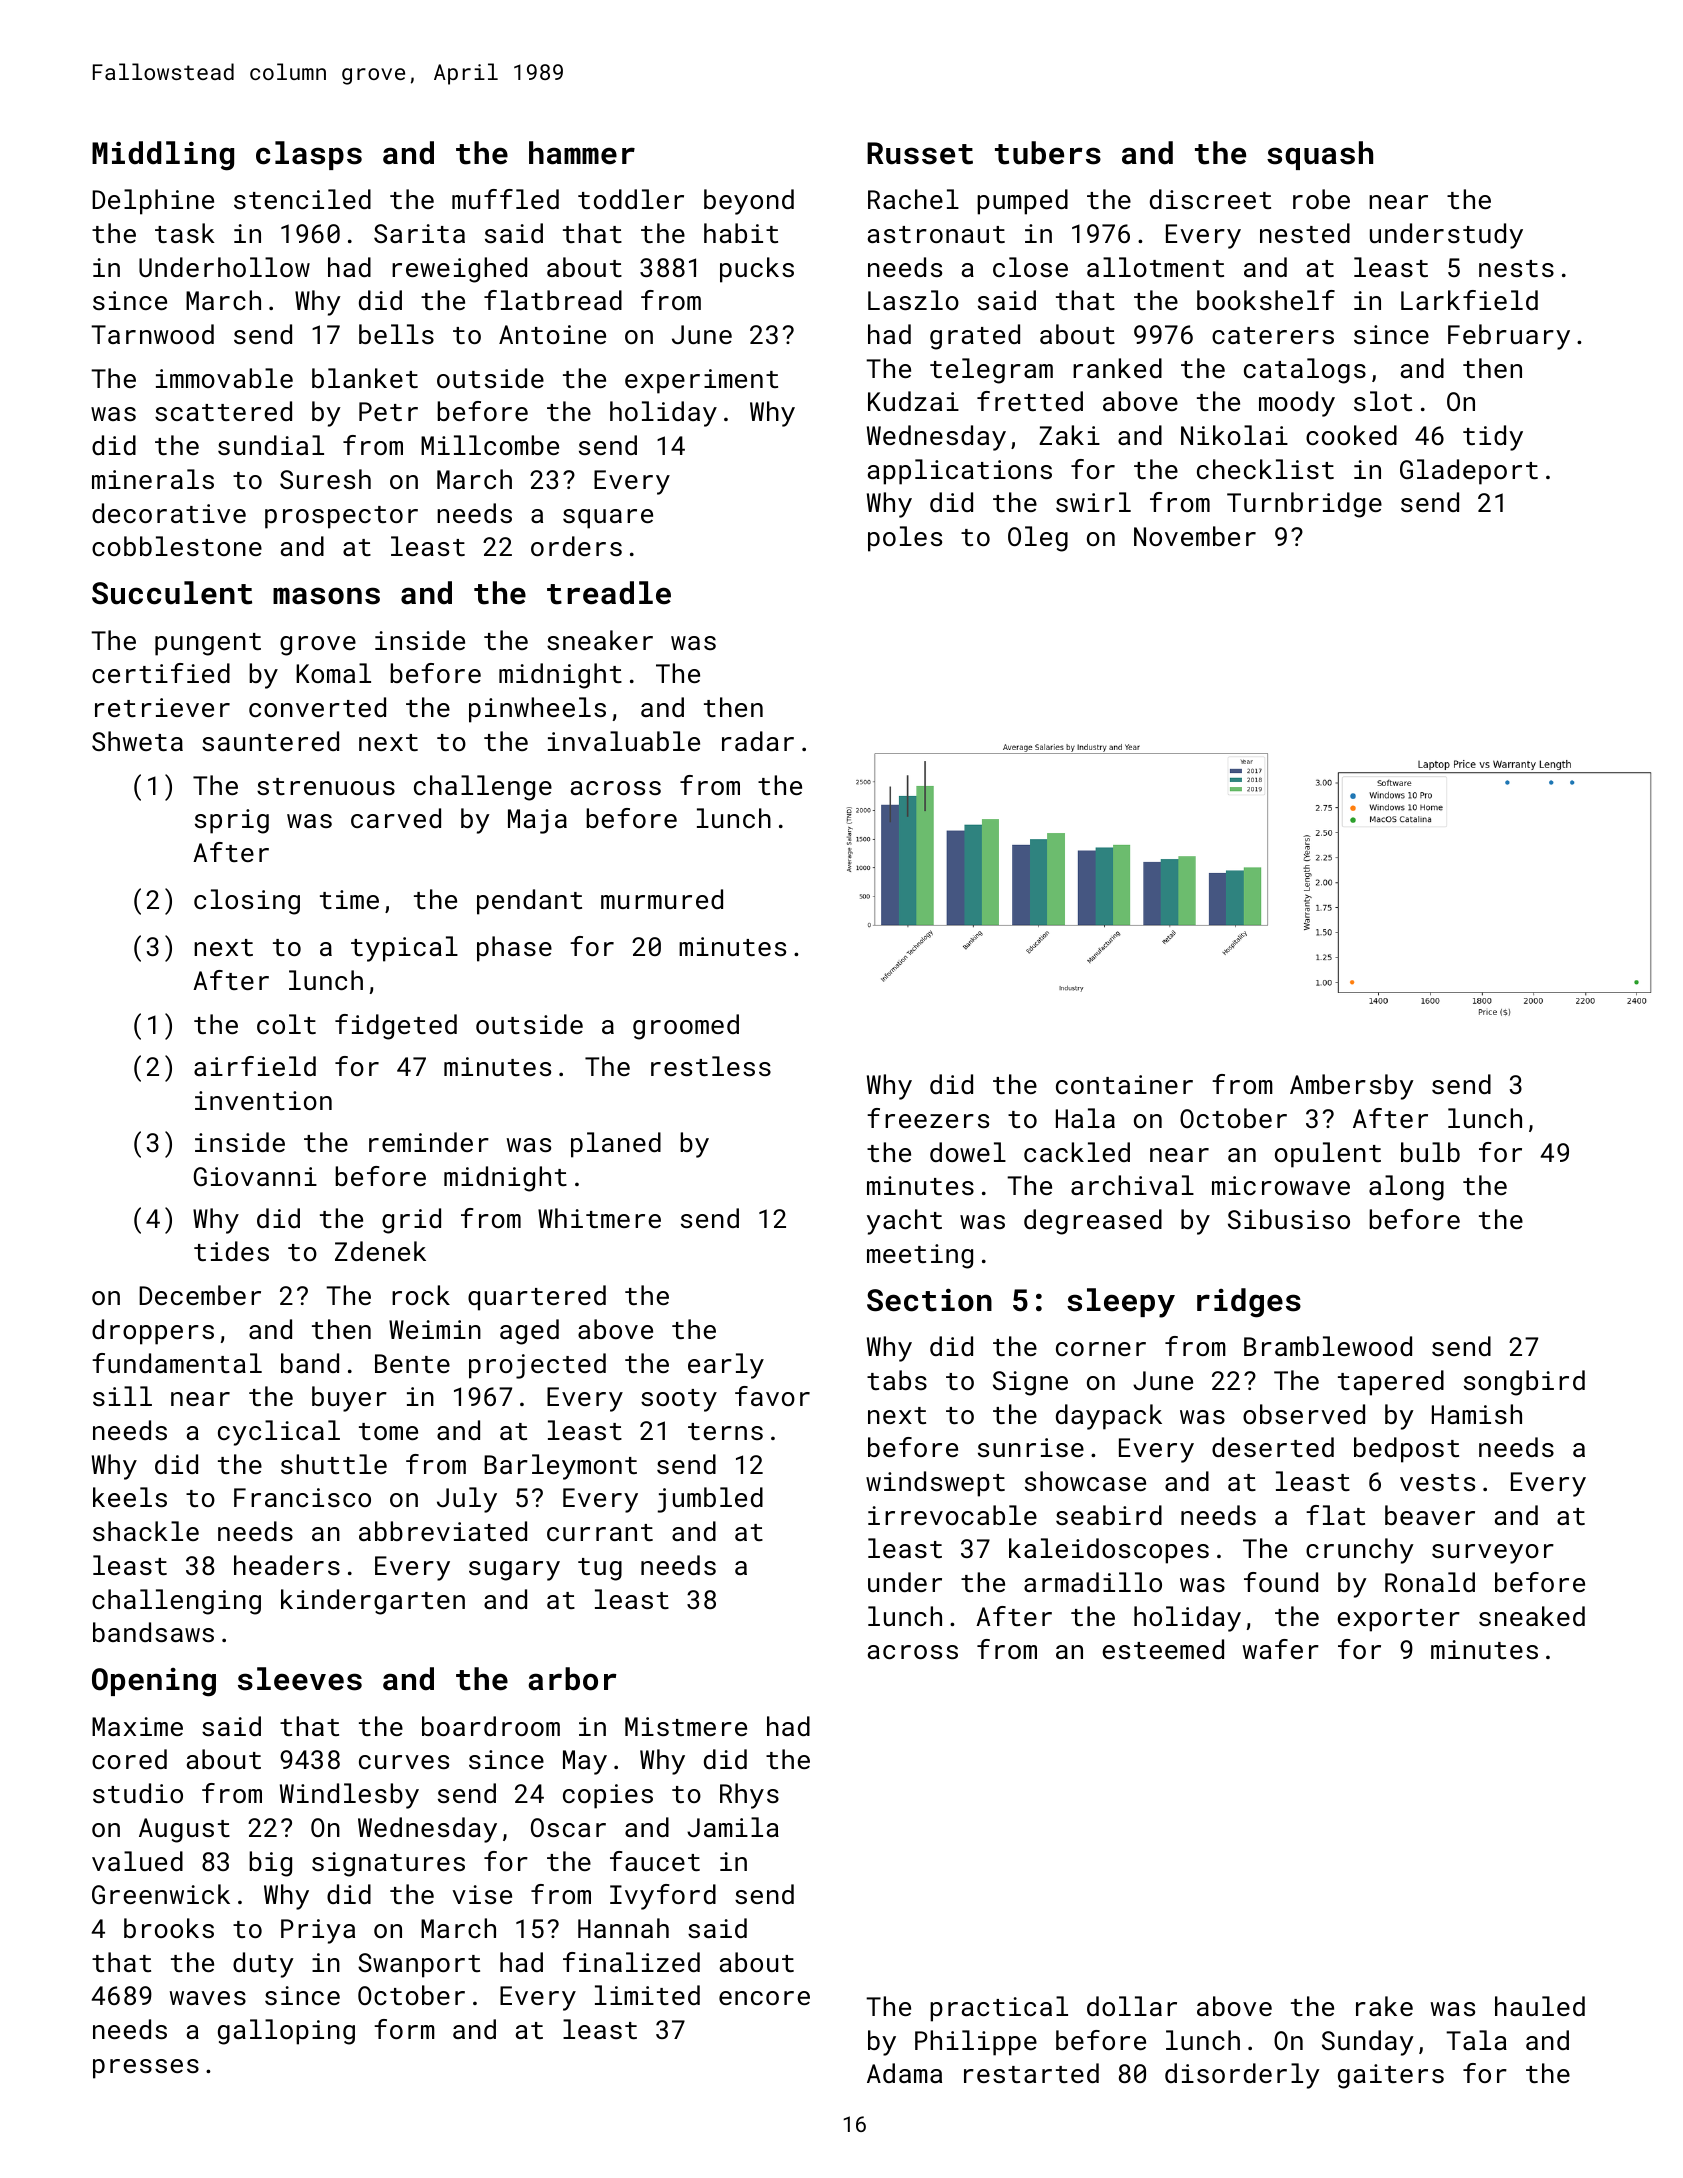  What do you see at coordinates (138, 1793) in the screenshot?
I see `studio` at bounding box center [138, 1793].
